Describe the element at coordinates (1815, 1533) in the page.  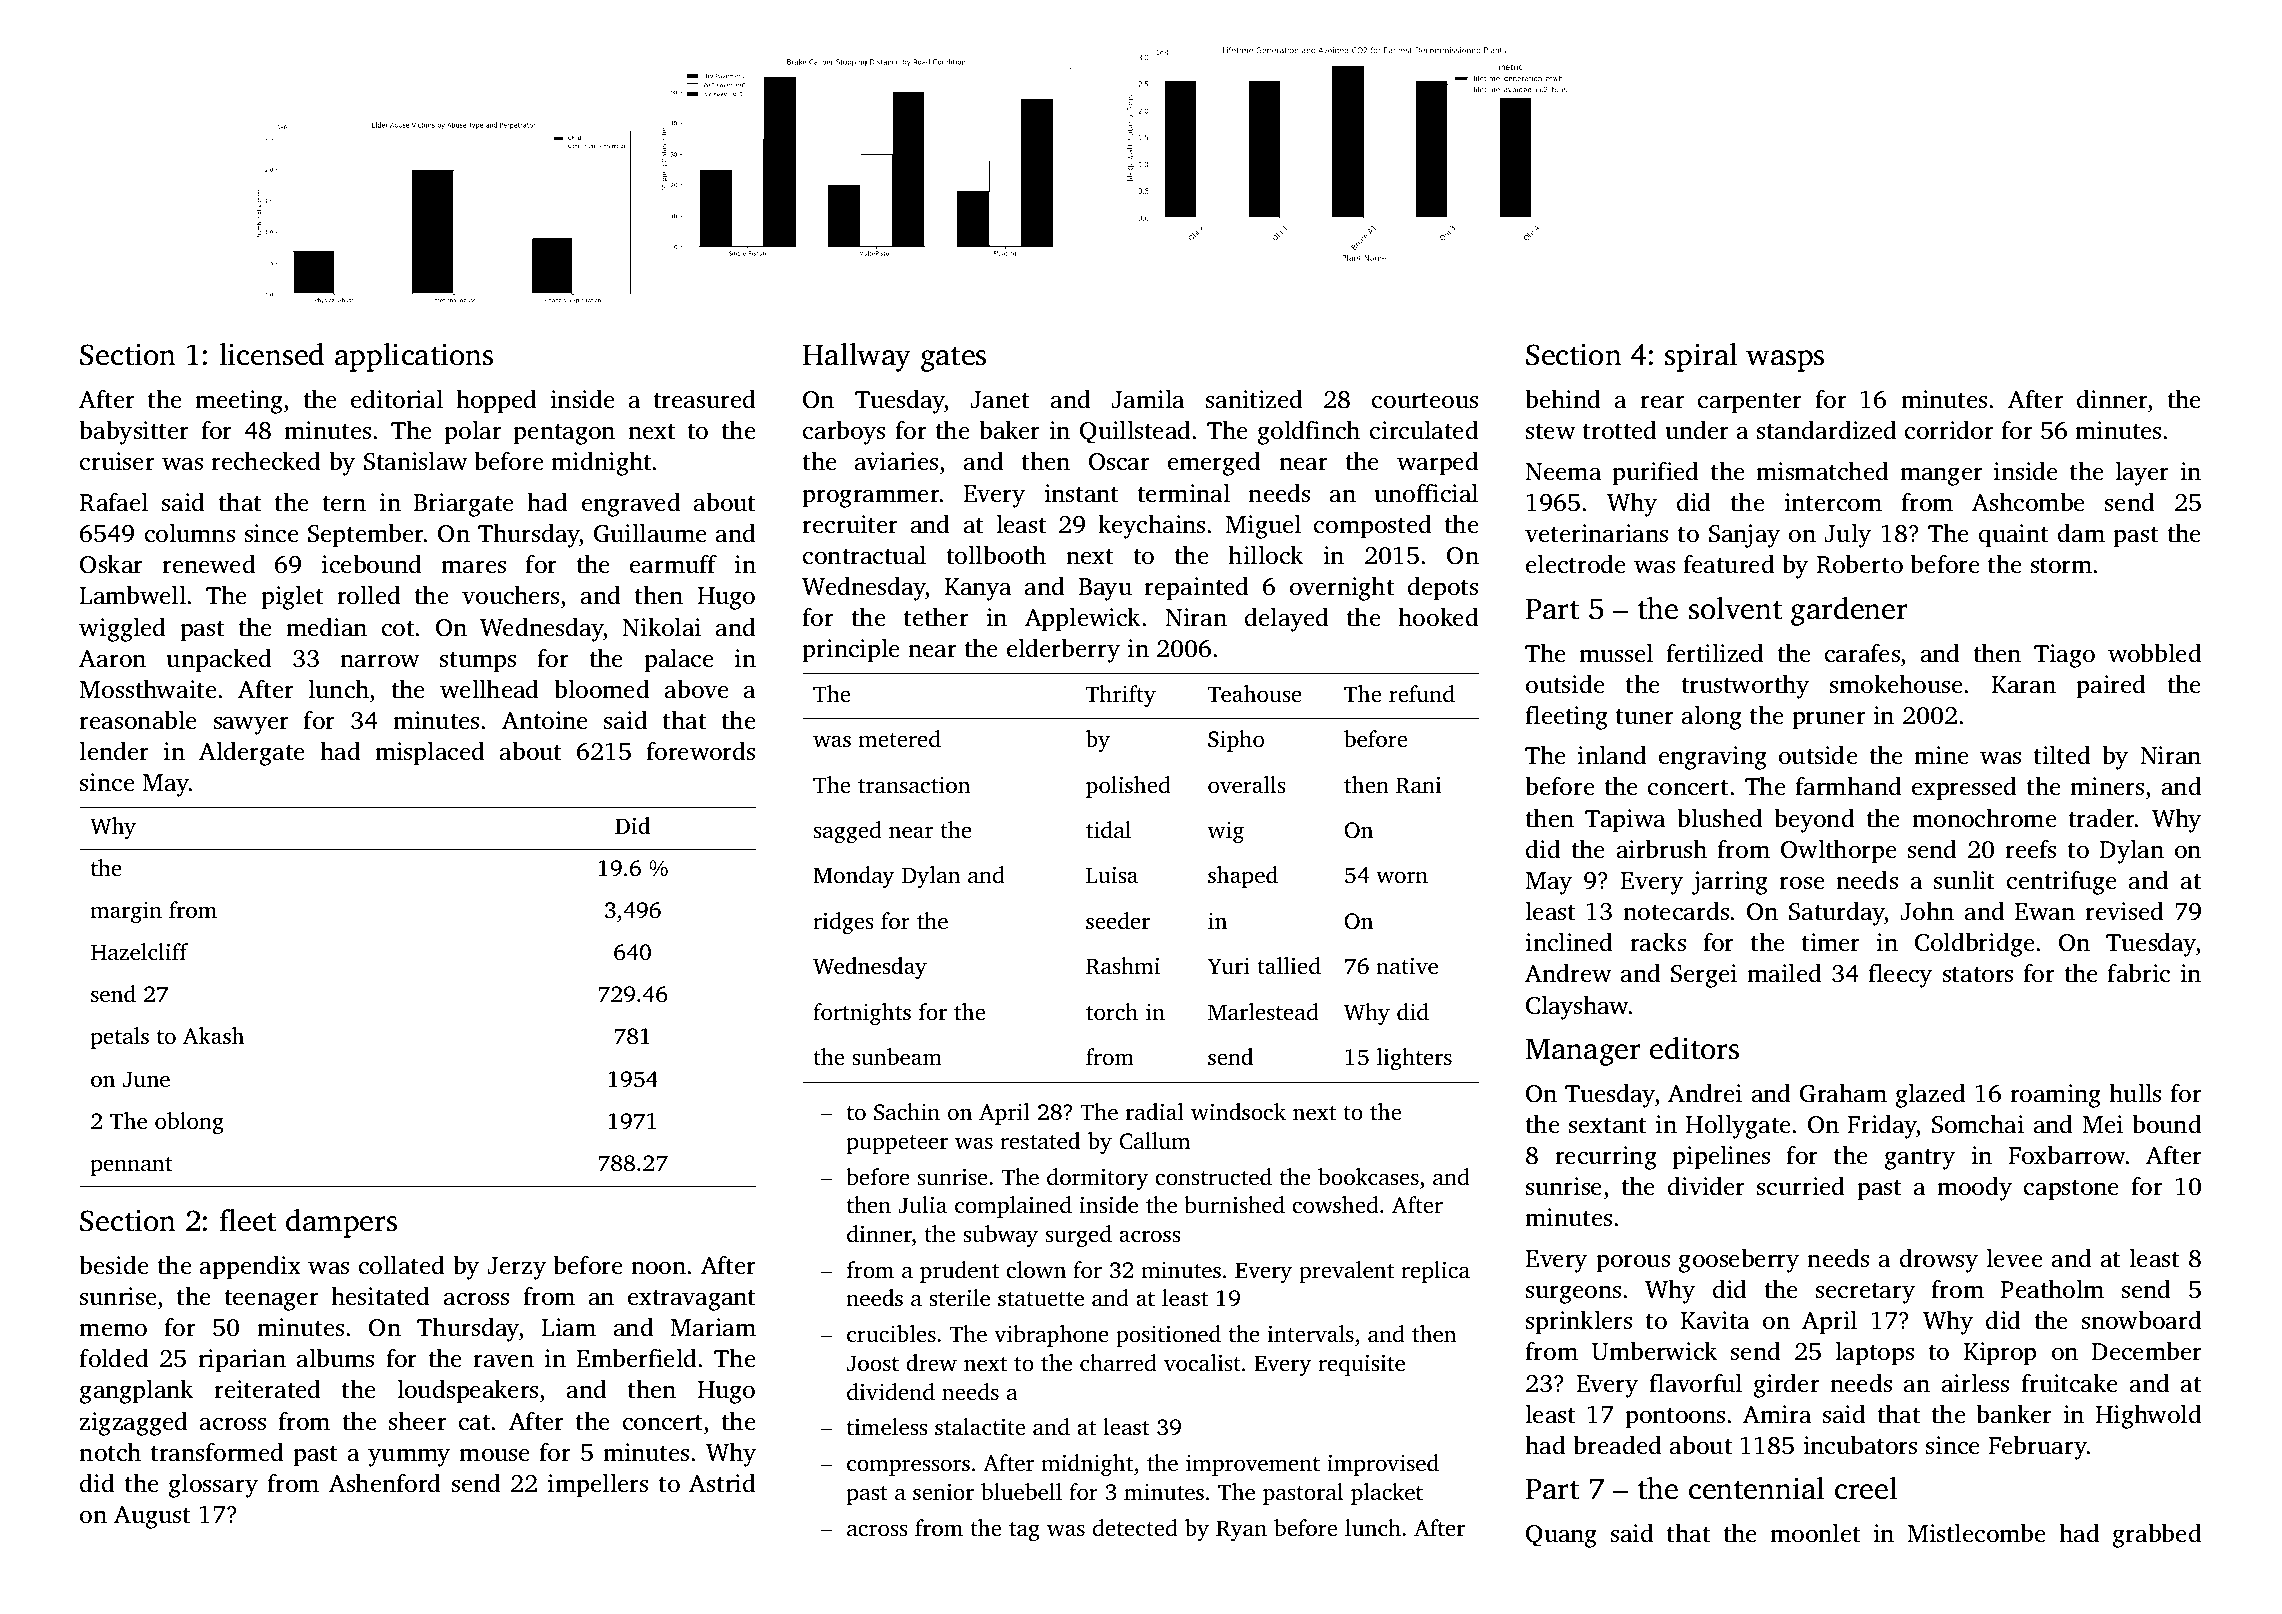
I see `moonlet` at that location.
